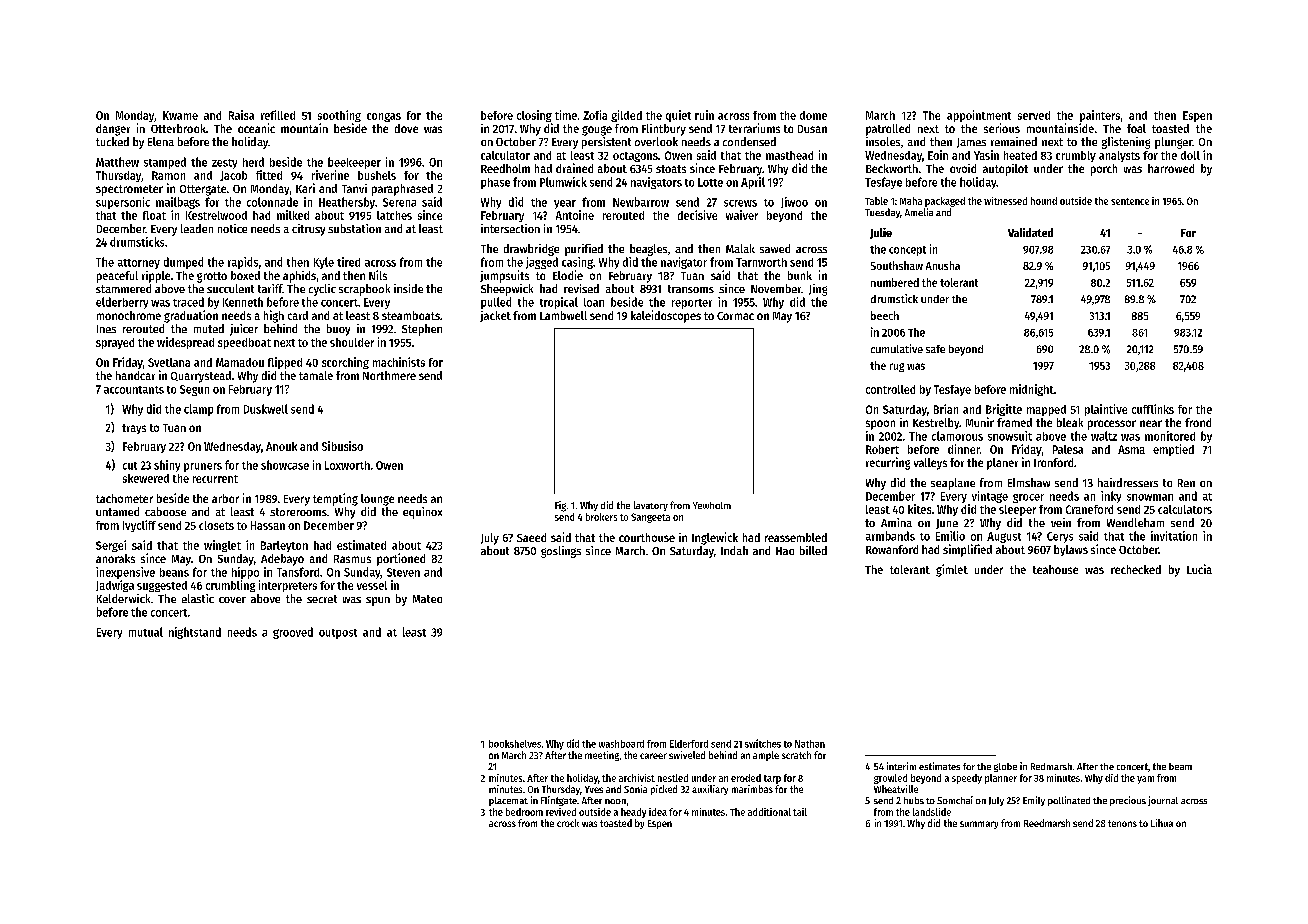  I want to click on Sibusiso, so click(342, 446).
